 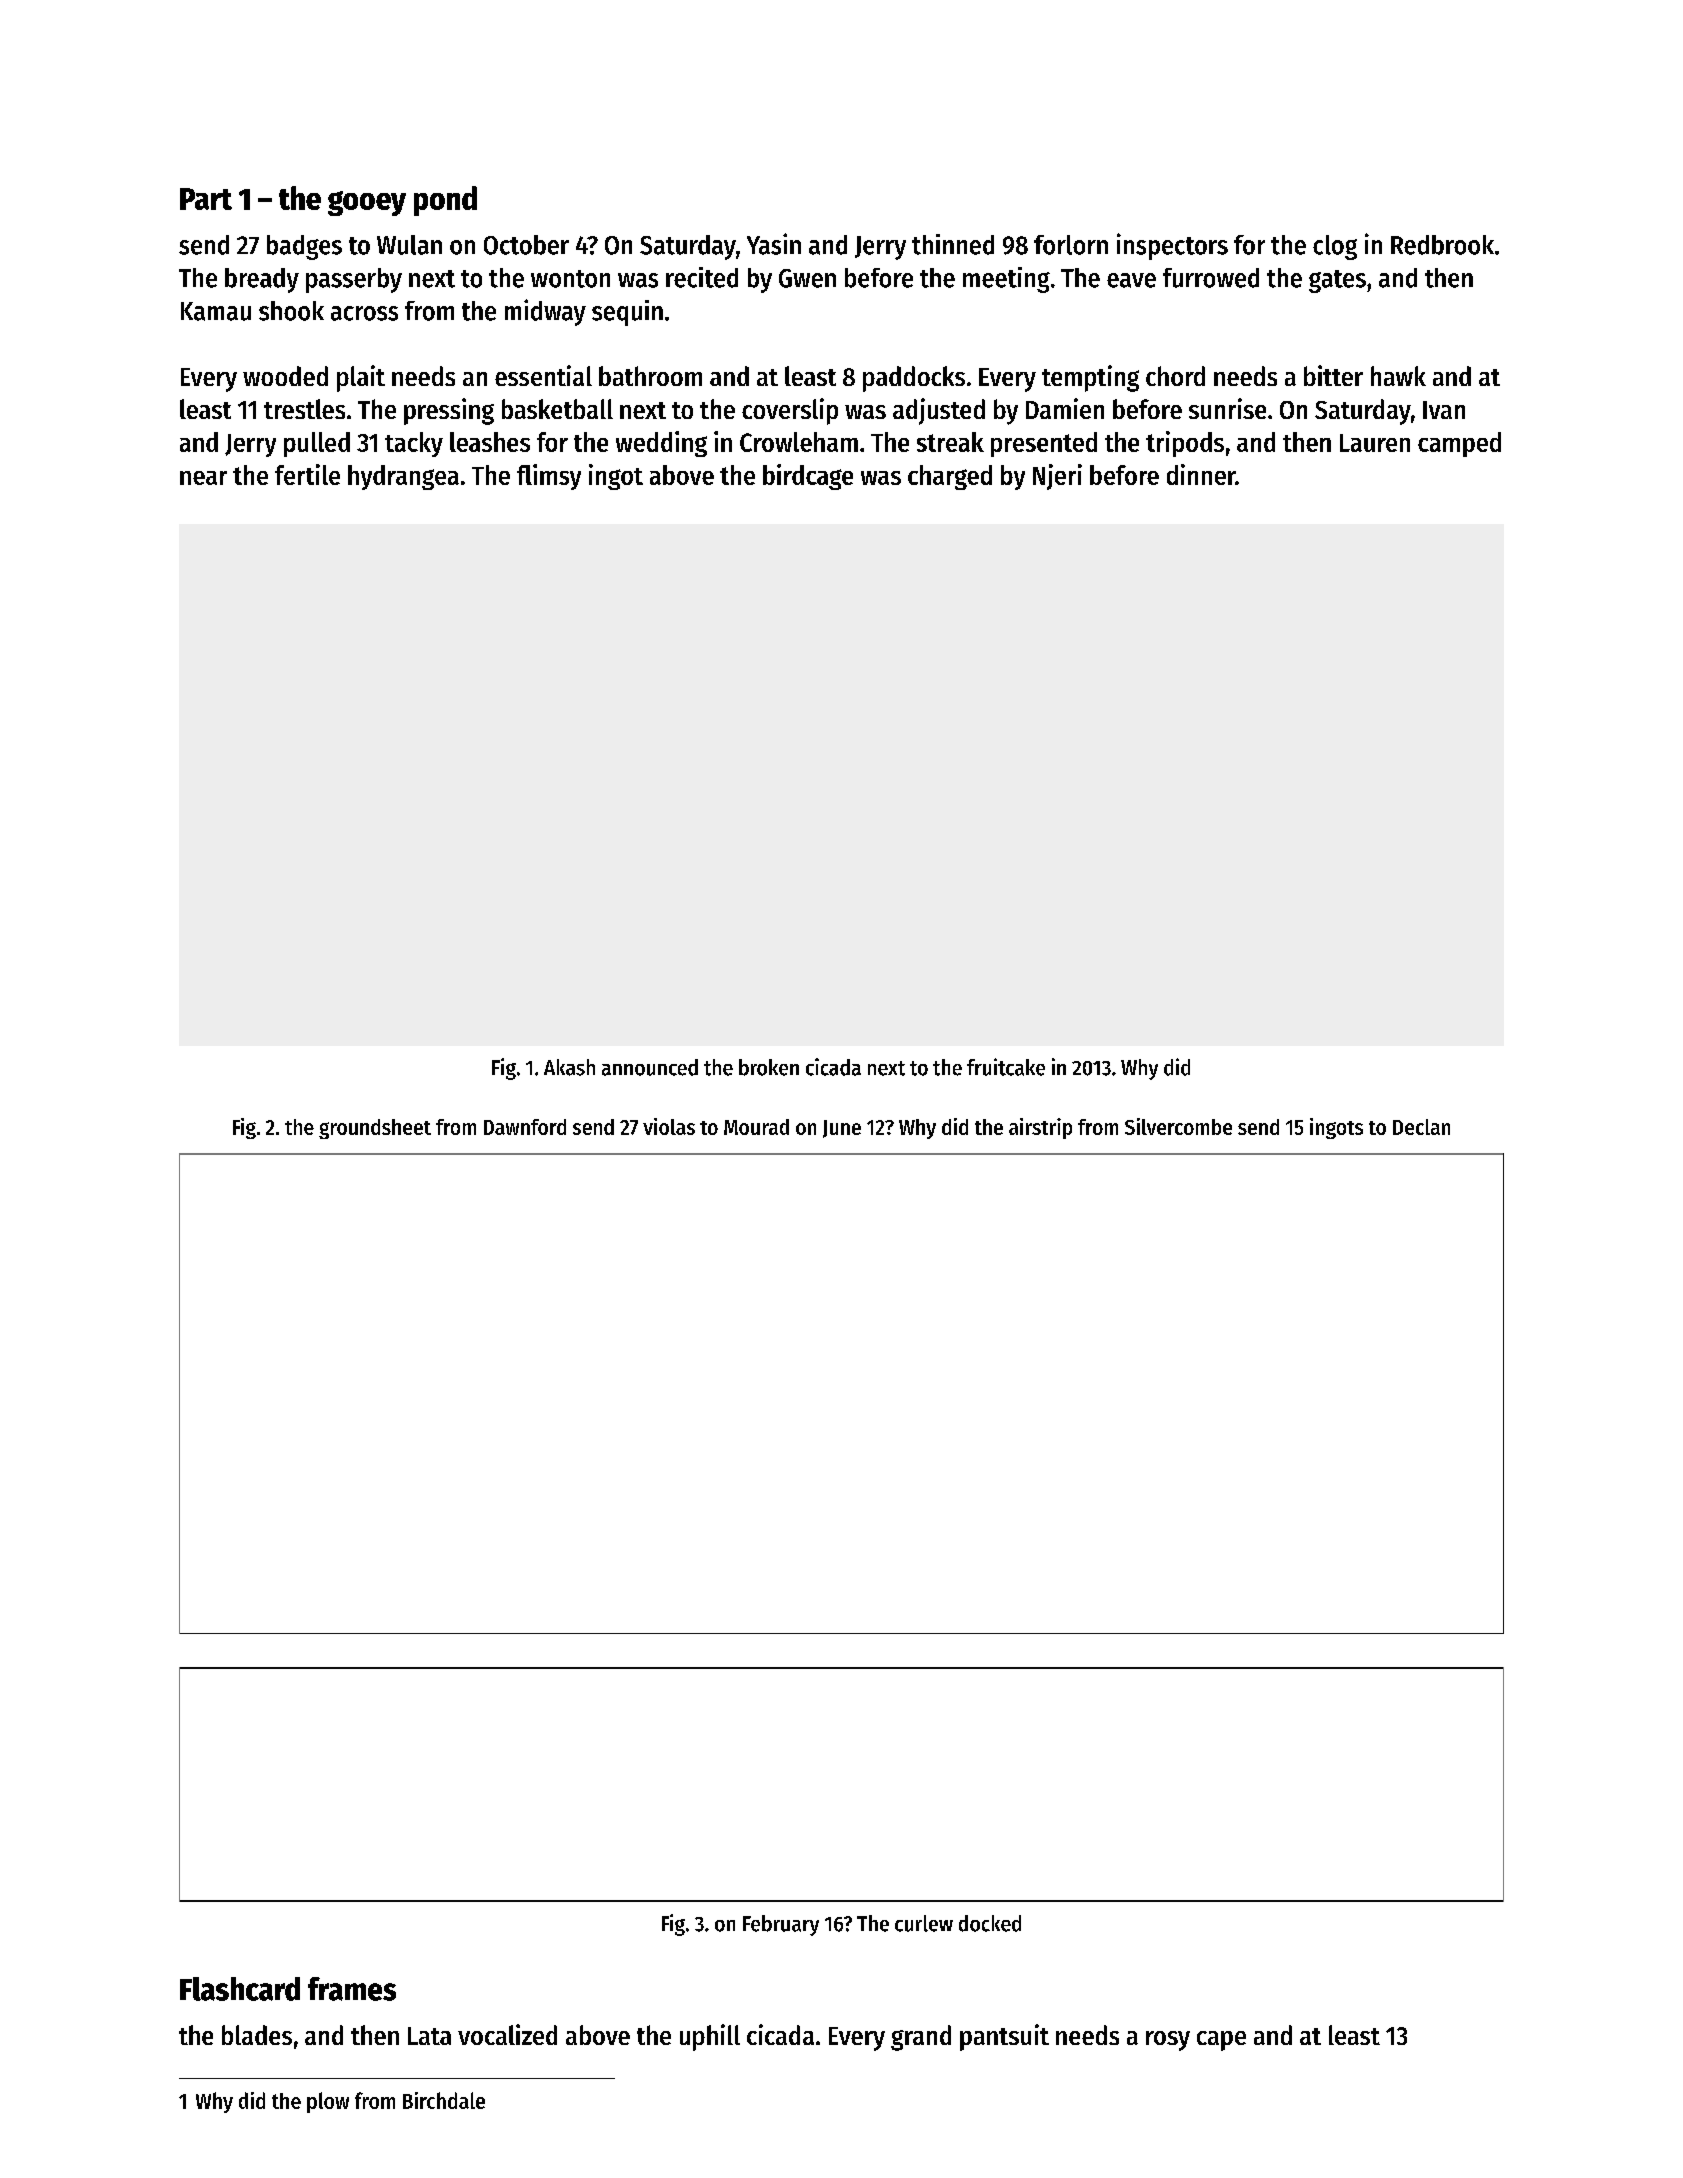 What do you see at coordinates (375, 1129) in the screenshot?
I see `groundsheet` at bounding box center [375, 1129].
